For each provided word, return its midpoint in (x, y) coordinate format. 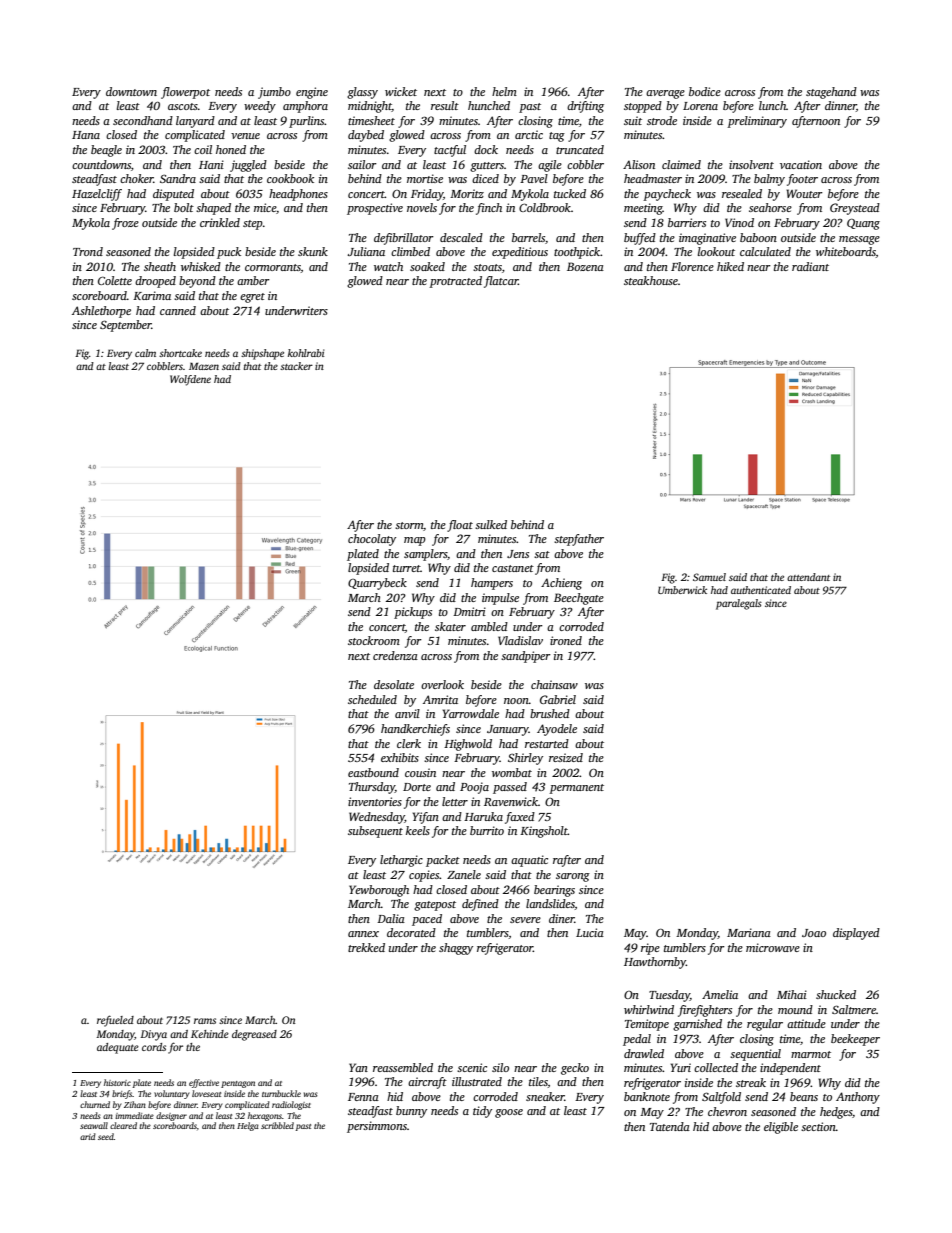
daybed (366, 136)
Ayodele (557, 730)
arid (88, 1136)
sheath (160, 266)
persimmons (377, 1127)
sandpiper (526, 657)
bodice (705, 91)
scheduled (372, 699)
